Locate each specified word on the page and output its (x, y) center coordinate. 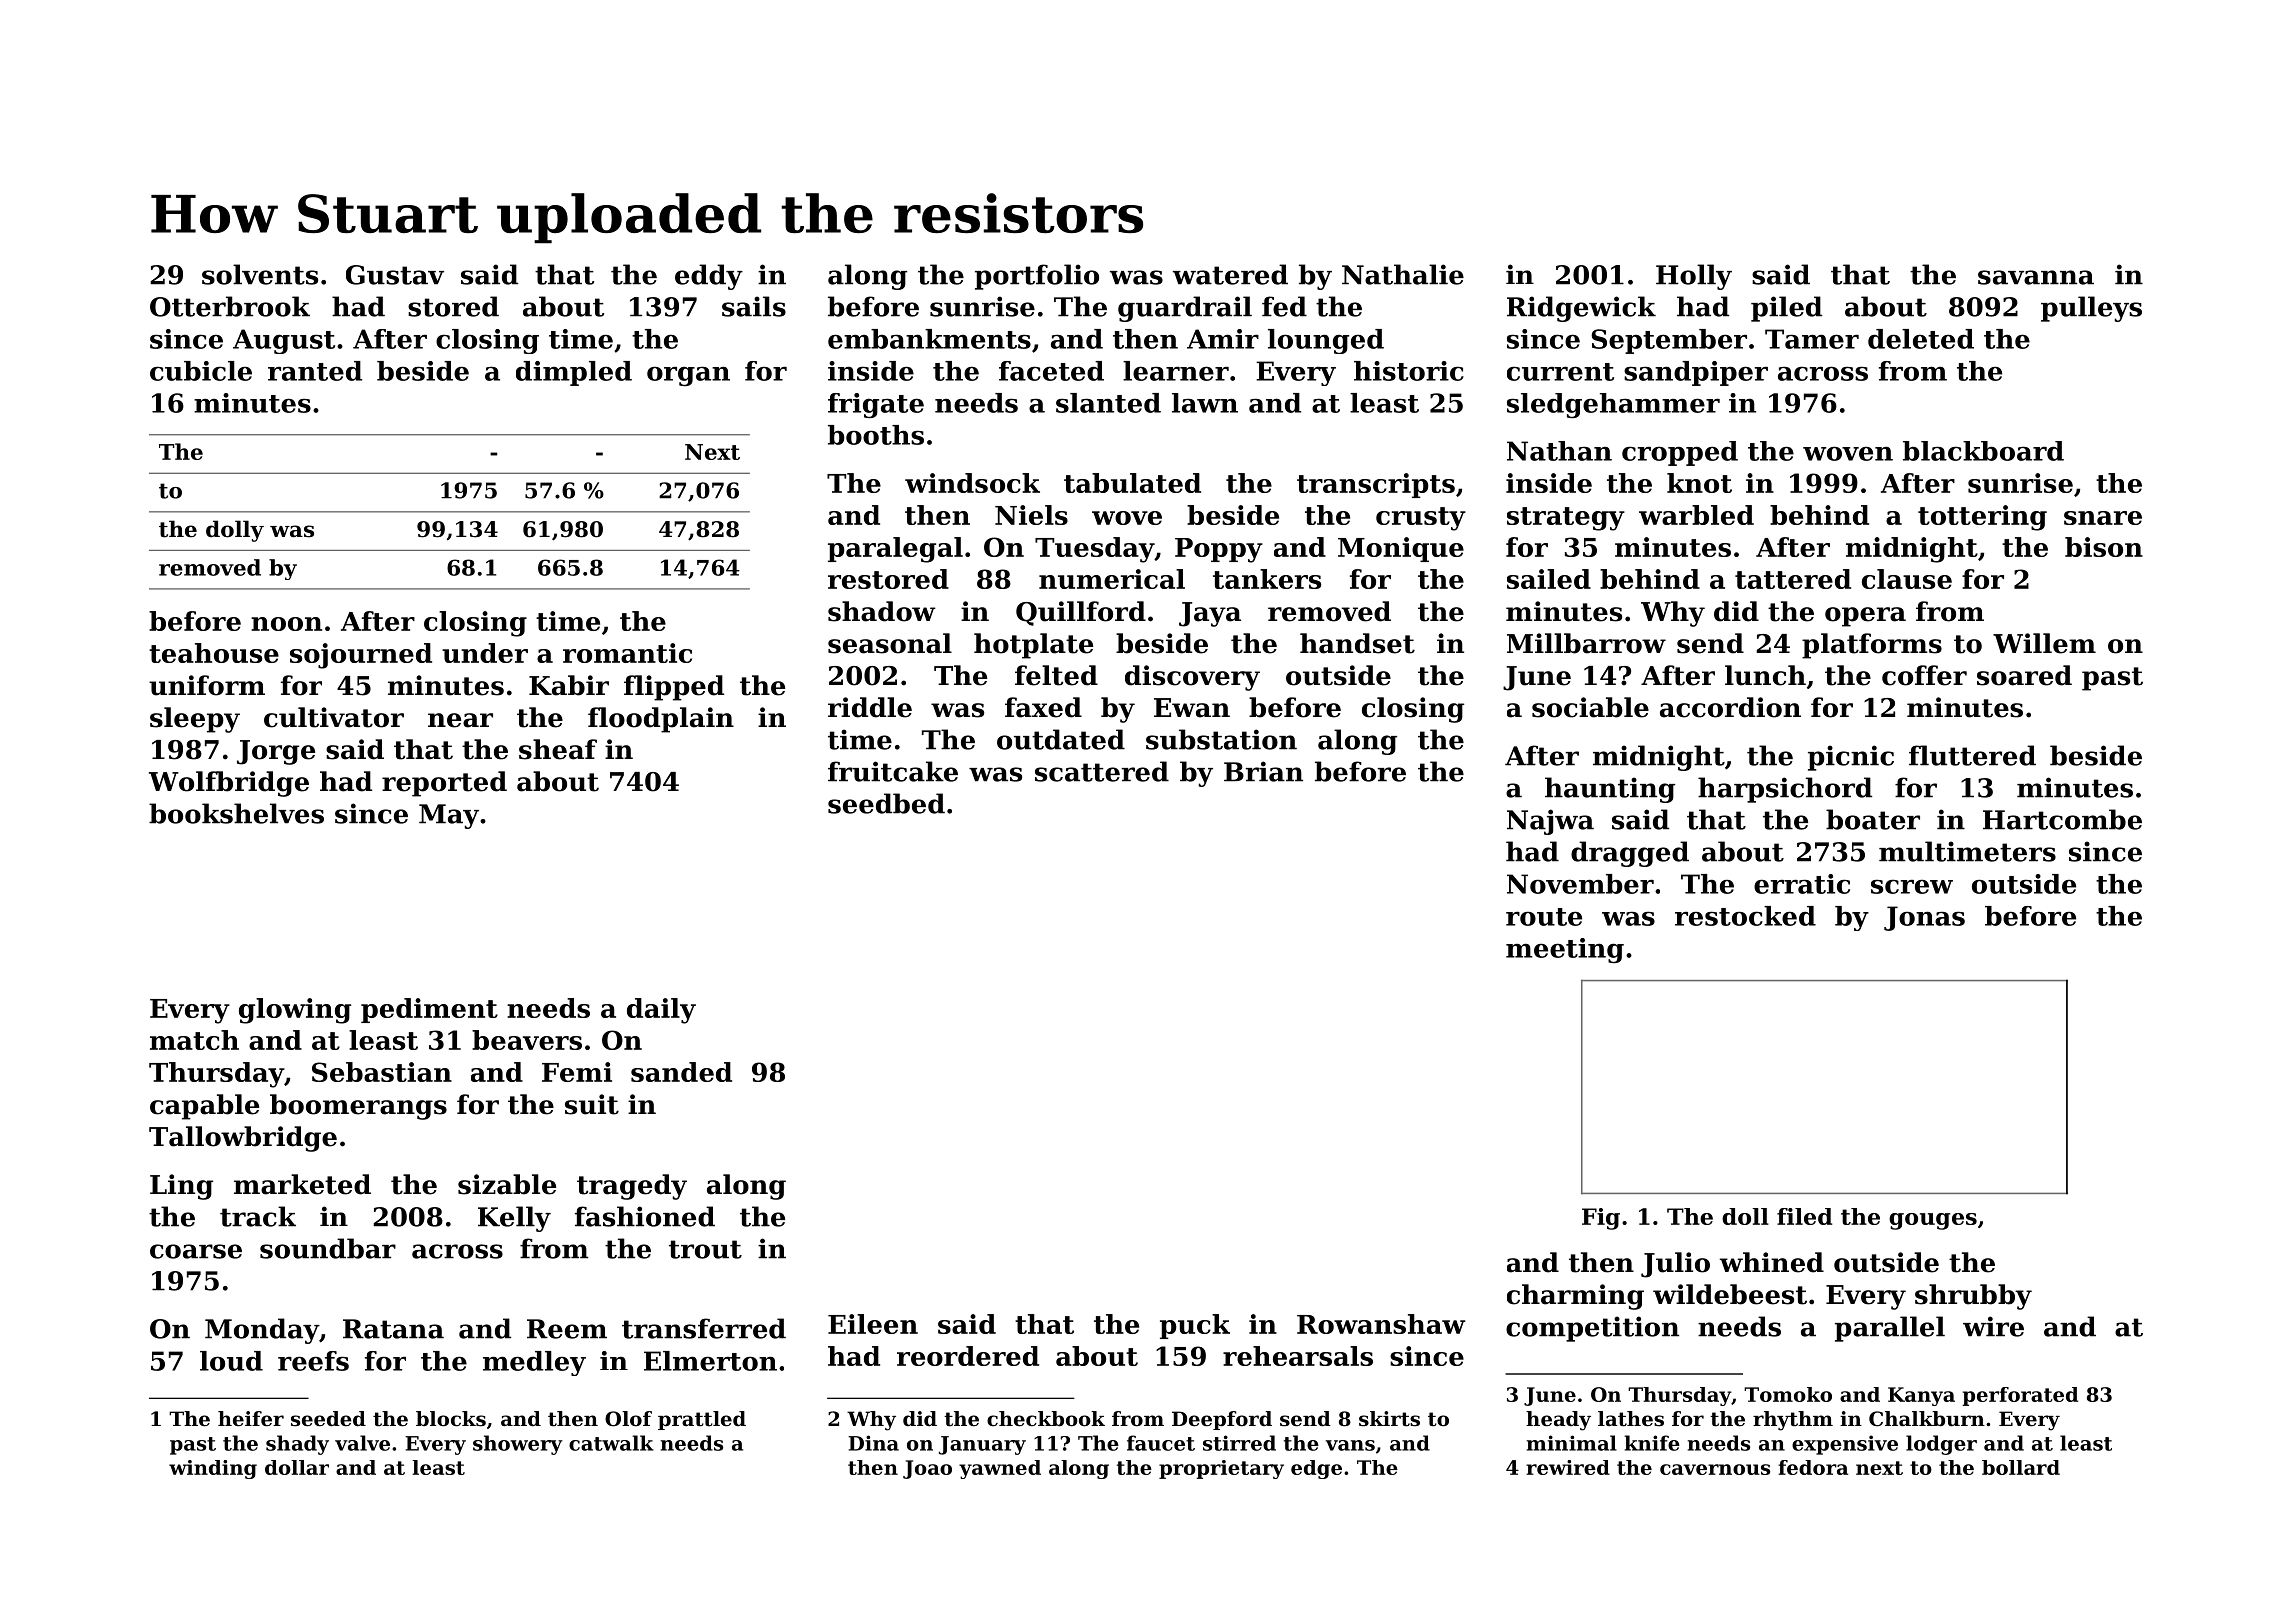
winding (213, 1469)
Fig (1601, 1219)
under (485, 653)
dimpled (574, 373)
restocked (1745, 916)
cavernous (1715, 1469)
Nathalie (1403, 274)
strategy (1566, 519)
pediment (429, 1010)
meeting (1565, 950)
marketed (302, 1184)
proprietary (1221, 1469)
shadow (882, 611)
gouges (1933, 1221)
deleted (1921, 339)
